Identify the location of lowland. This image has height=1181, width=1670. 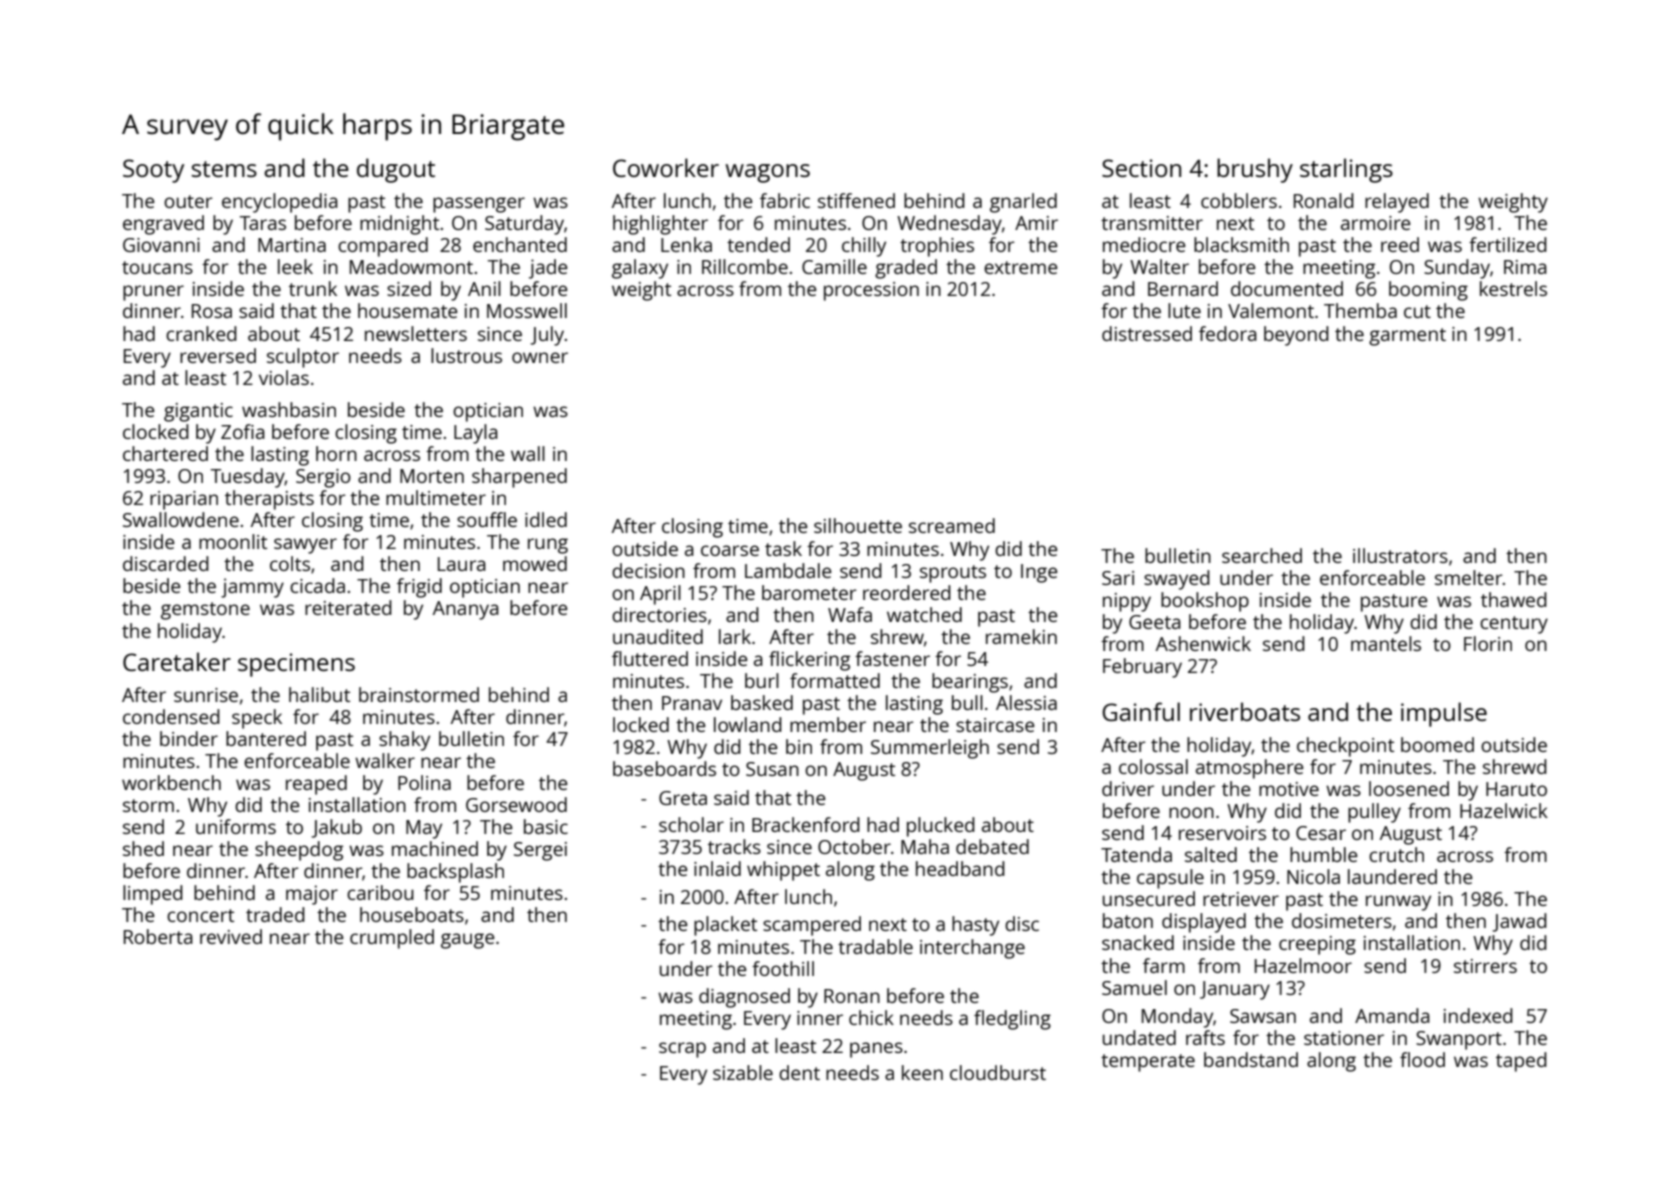
(748, 724).
